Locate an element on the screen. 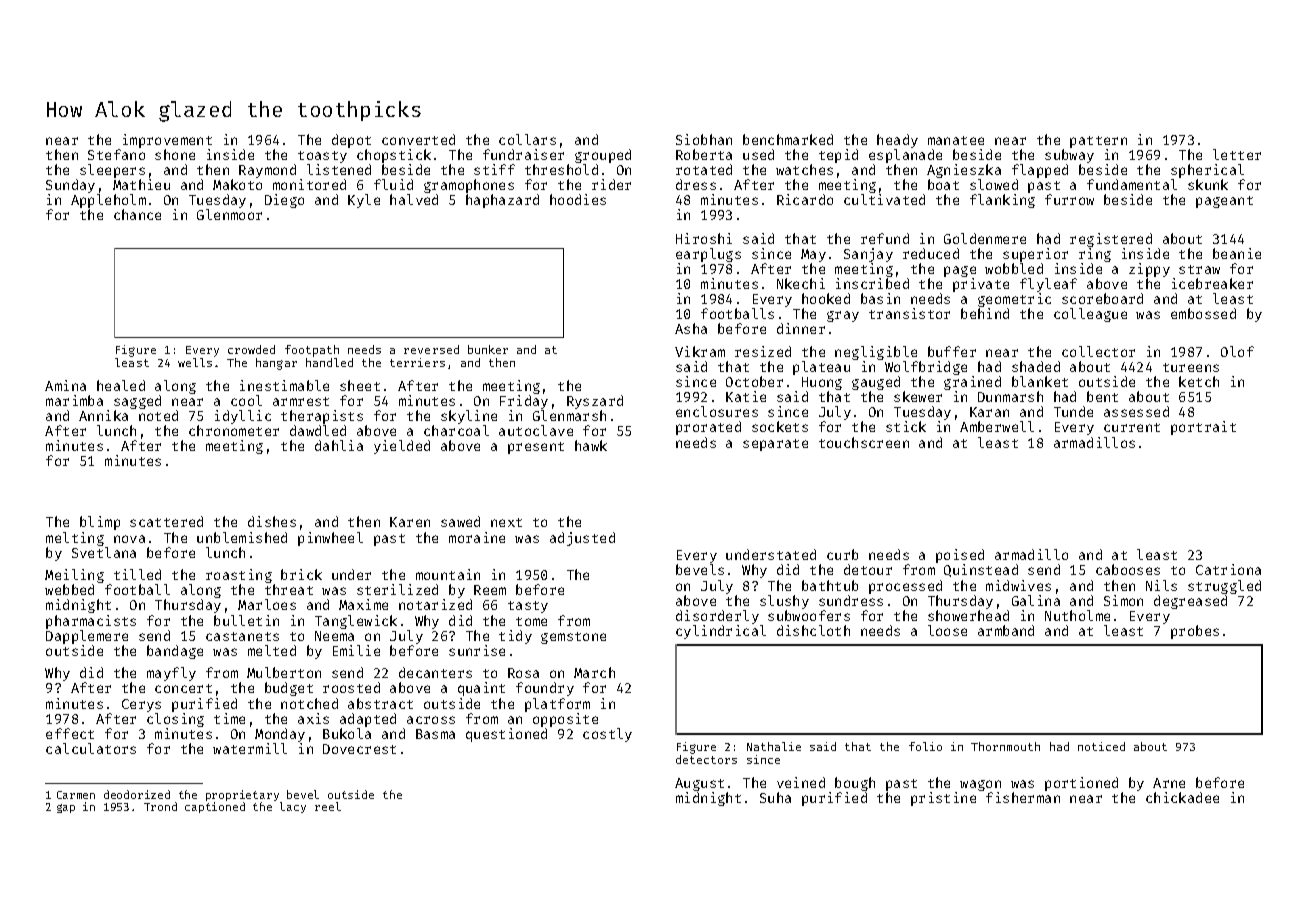  August is located at coordinates (699, 784).
